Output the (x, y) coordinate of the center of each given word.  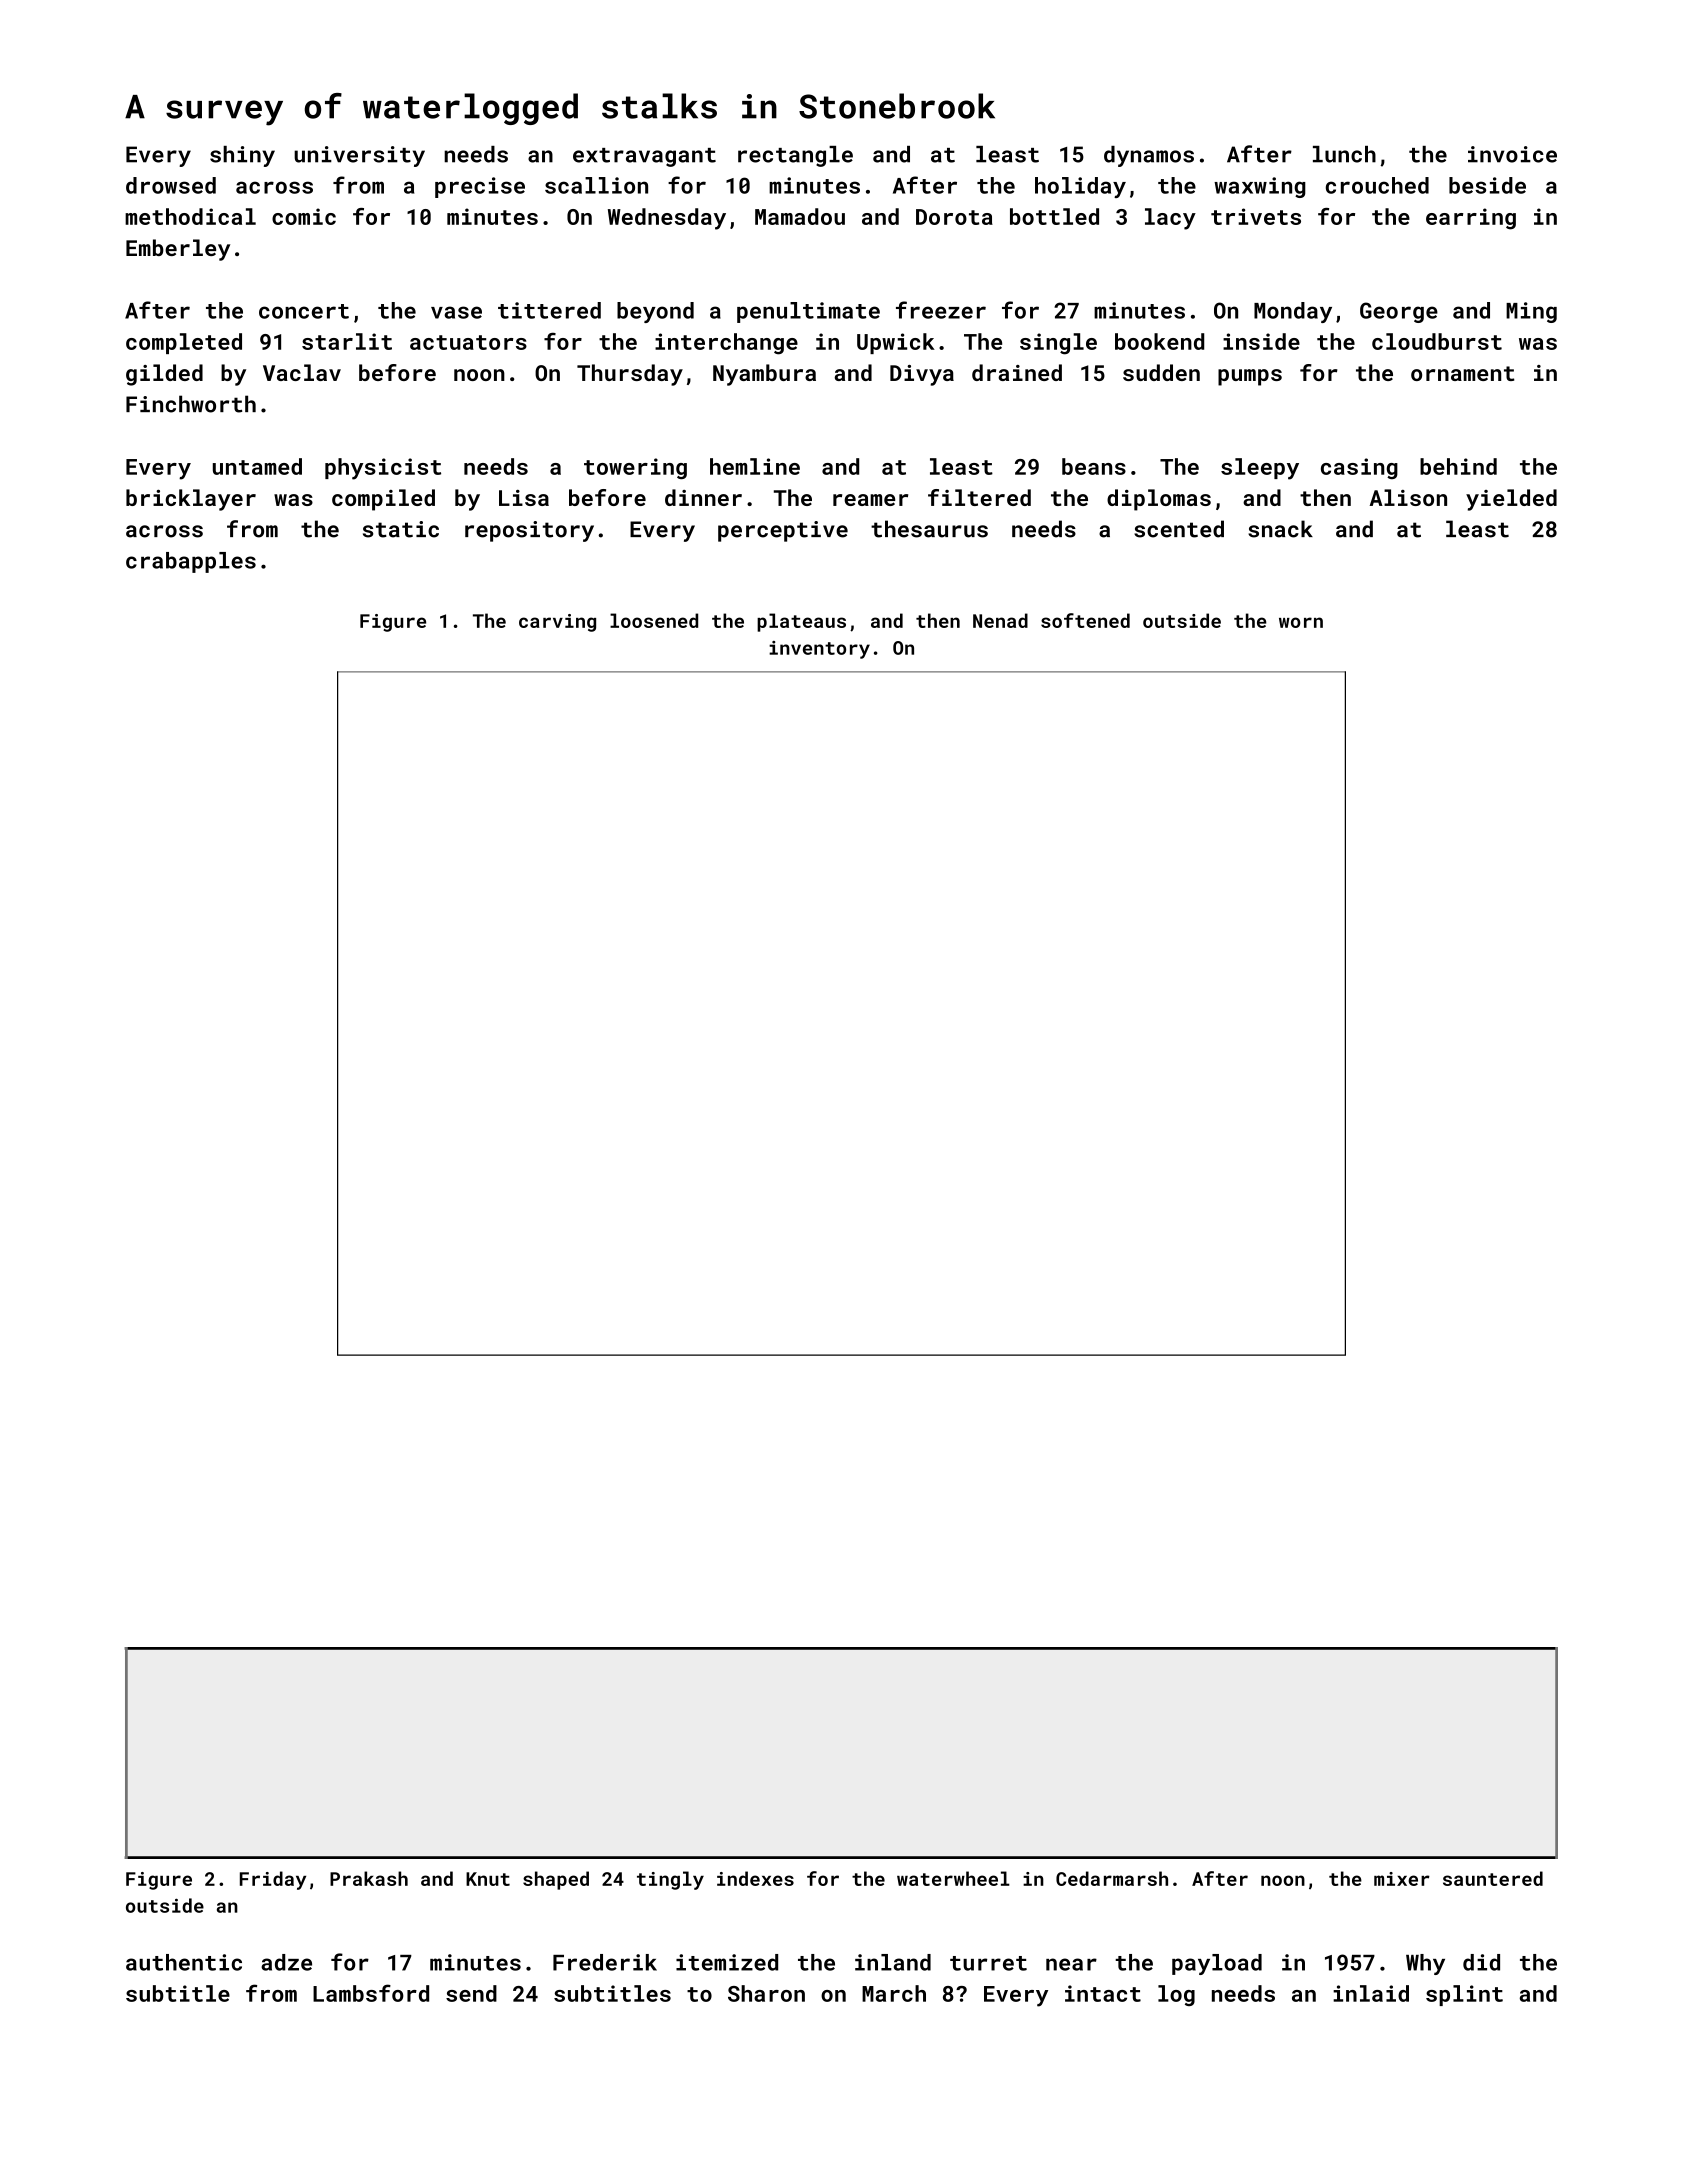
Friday (273, 1880)
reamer (870, 500)
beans (1094, 466)
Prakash (369, 1878)
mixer (1402, 1879)
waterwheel (953, 1878)
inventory (819, 650)
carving (557, 623)
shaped (556, 1880)
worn (1301, 622)
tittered (549, 310)
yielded (1511, 500)
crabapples (191, 562)
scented (1179, 529)
